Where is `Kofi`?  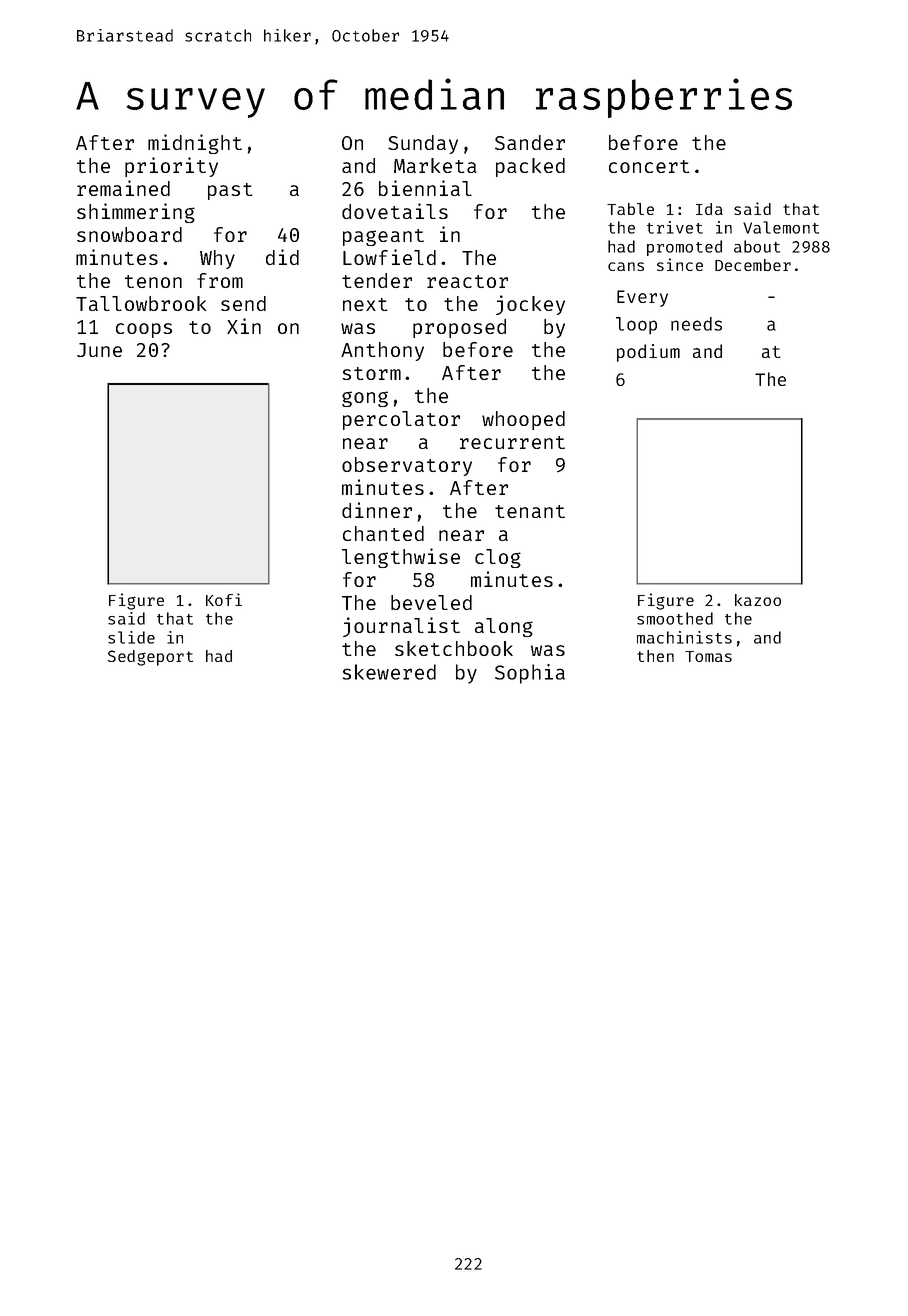 Kofi is located at coordinates (224, 599).
